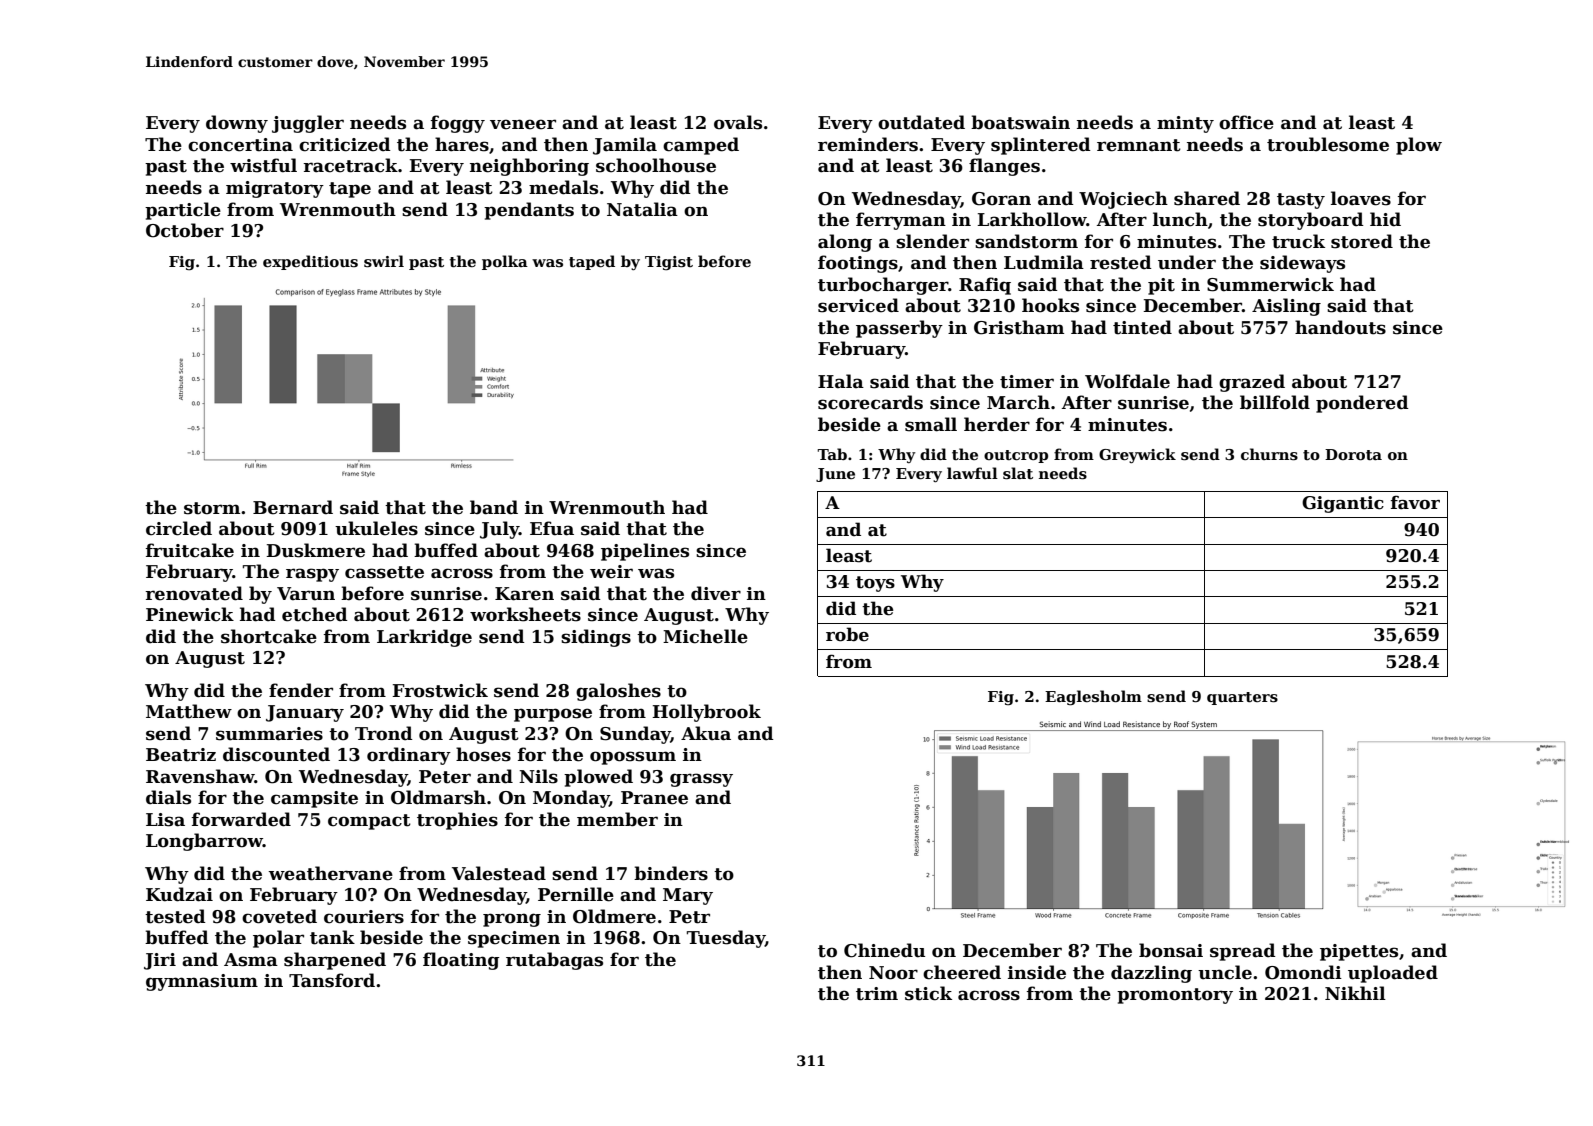  What do you see at coordinates (847, 634) in the page?
I see `robe` at bounding box center [847, 634].
